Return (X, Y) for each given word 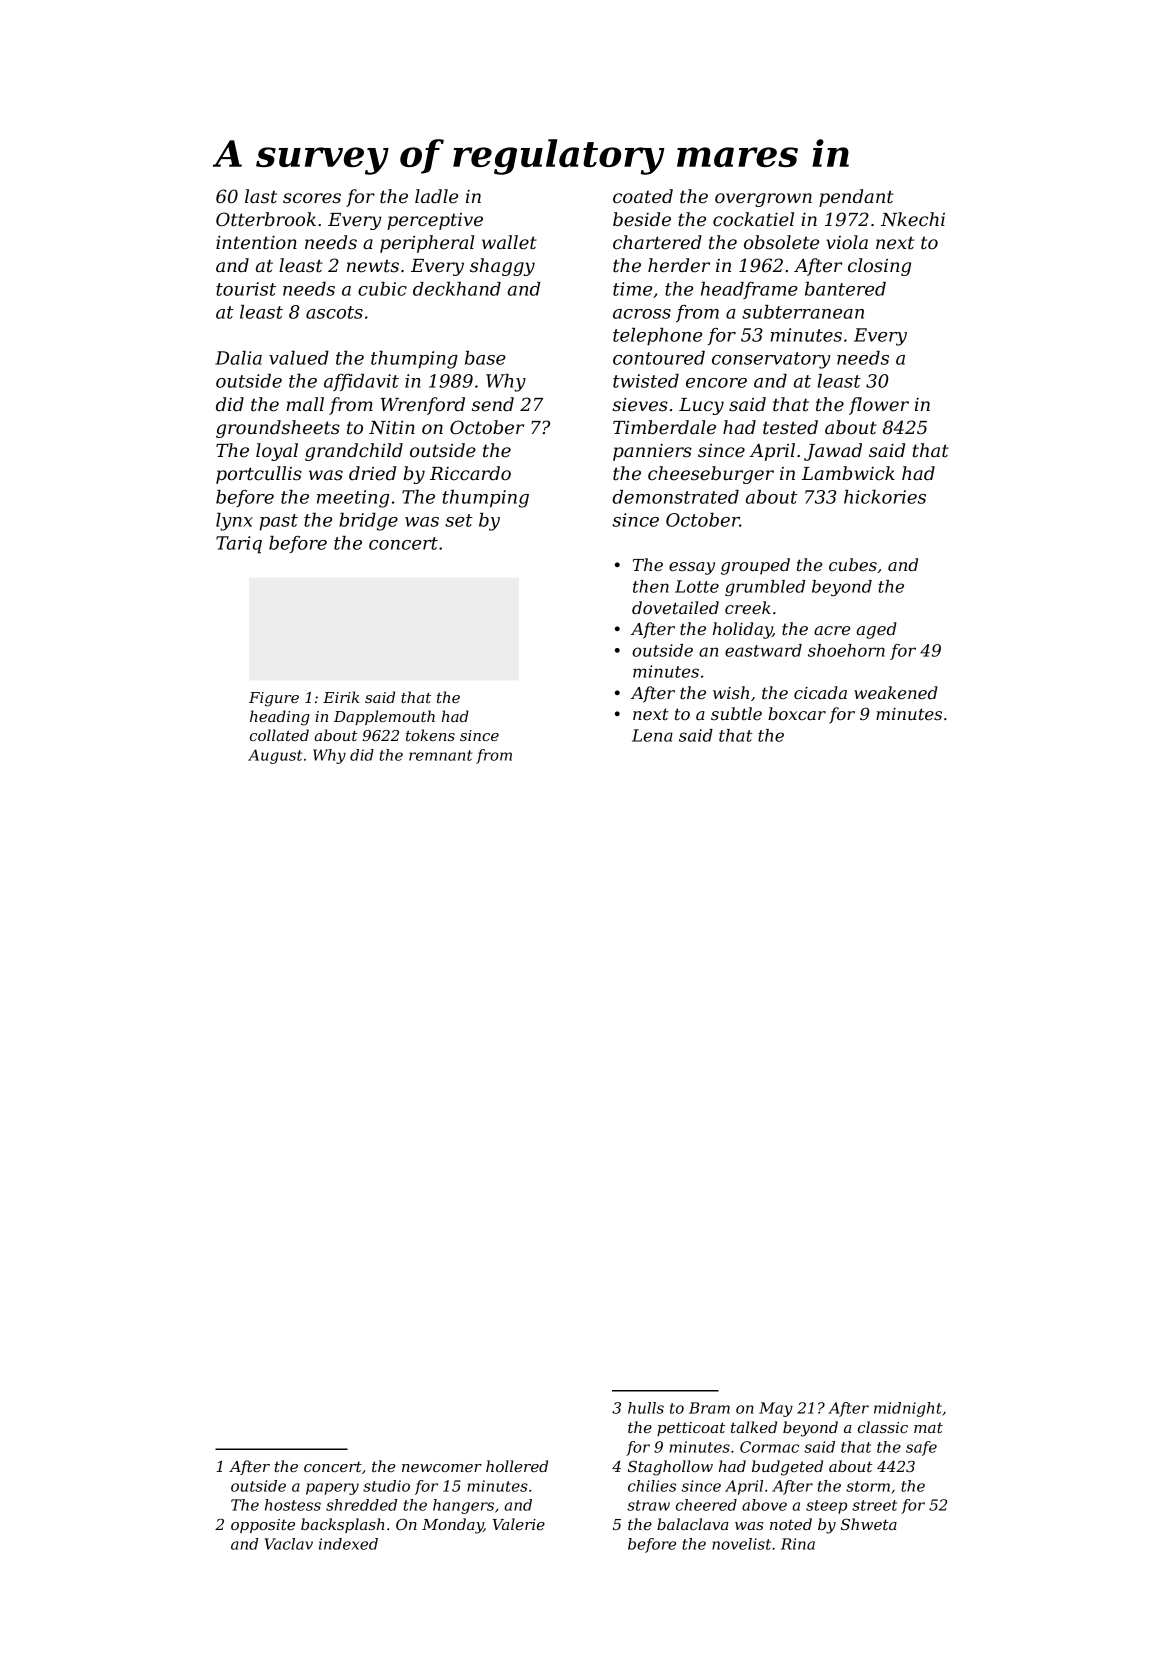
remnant (440, 755)
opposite (263, 1526)
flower (879, 406)
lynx (234, 522)
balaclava (693, 1524)
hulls (646, 1408)
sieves (640, 405)
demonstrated (675, 497)
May (776, 1409)
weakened (896, 692)
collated (279, 735)
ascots (334, 312)
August (275, 756)
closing (879, 267)
